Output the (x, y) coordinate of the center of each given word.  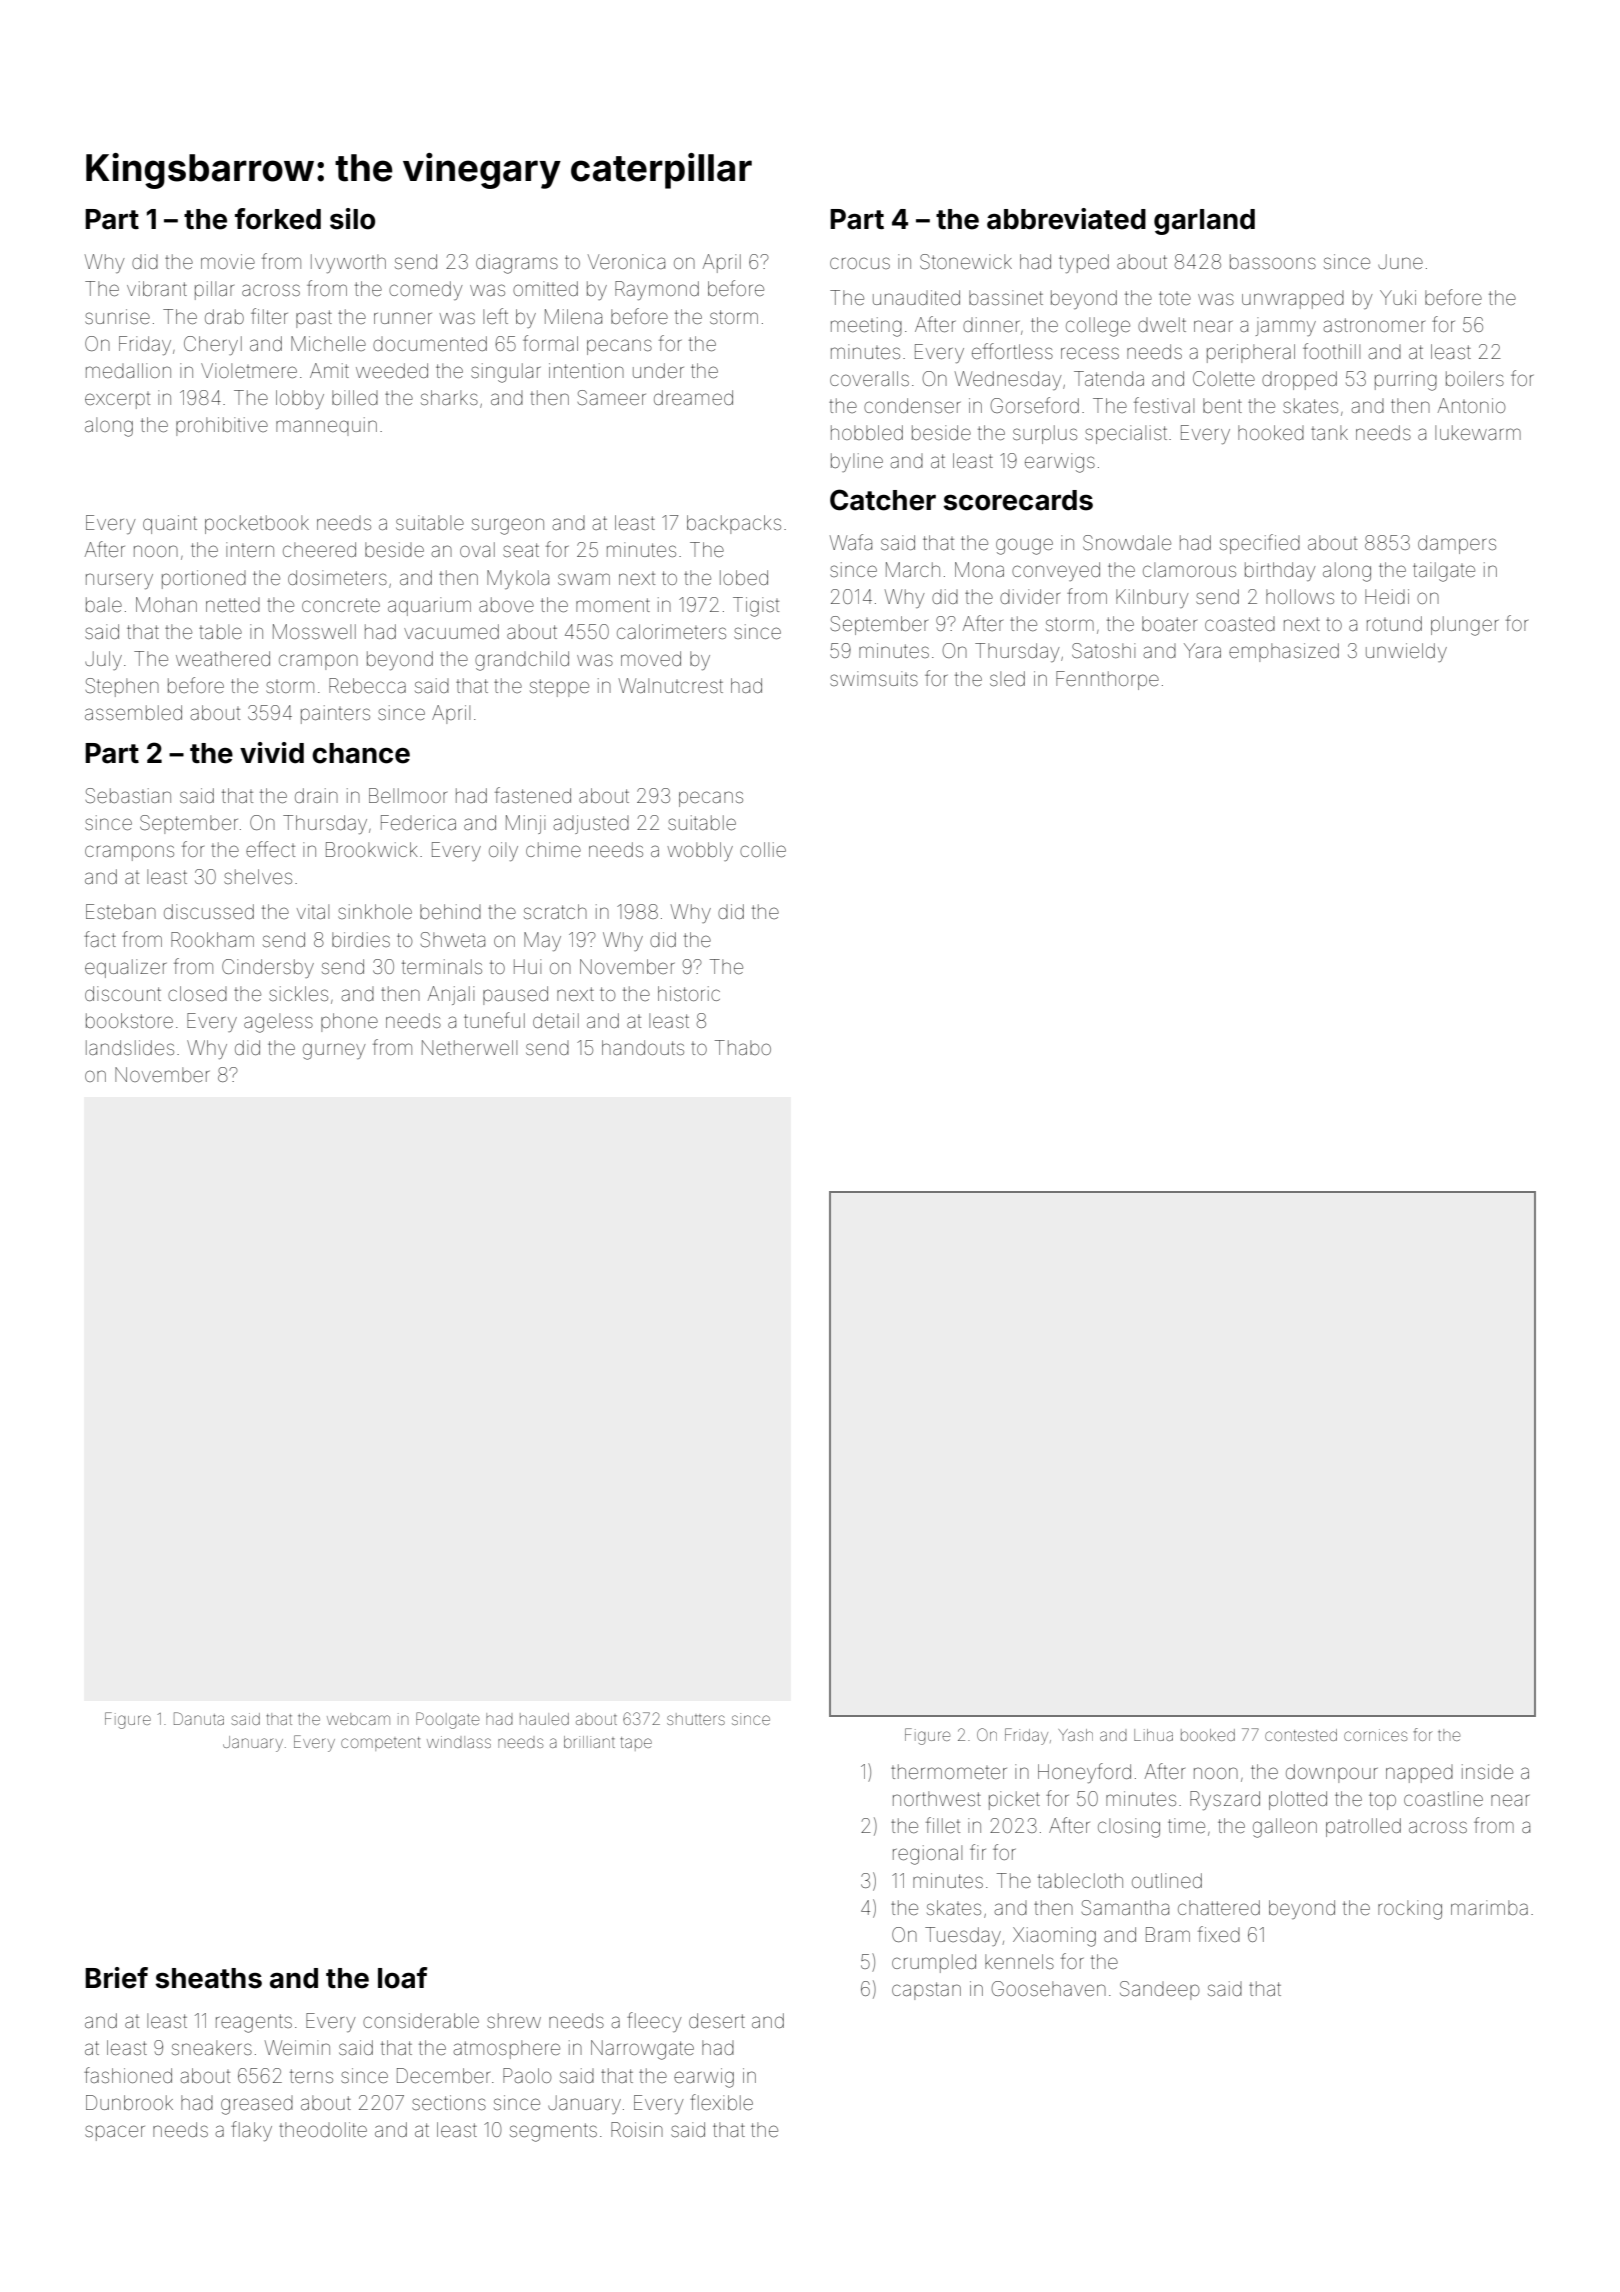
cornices (1375, 1735)
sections (449, 2102)
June (1400, 261)
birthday (1280, 571)
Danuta (199, 1718)
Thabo (743, 1047)
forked (278, 219)
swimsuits (874, 678)
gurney (334, 1051)
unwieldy (1406, 652)
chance (361, 753)
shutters (696, 1719)
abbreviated (1066, 219)
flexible (721, 2102)
